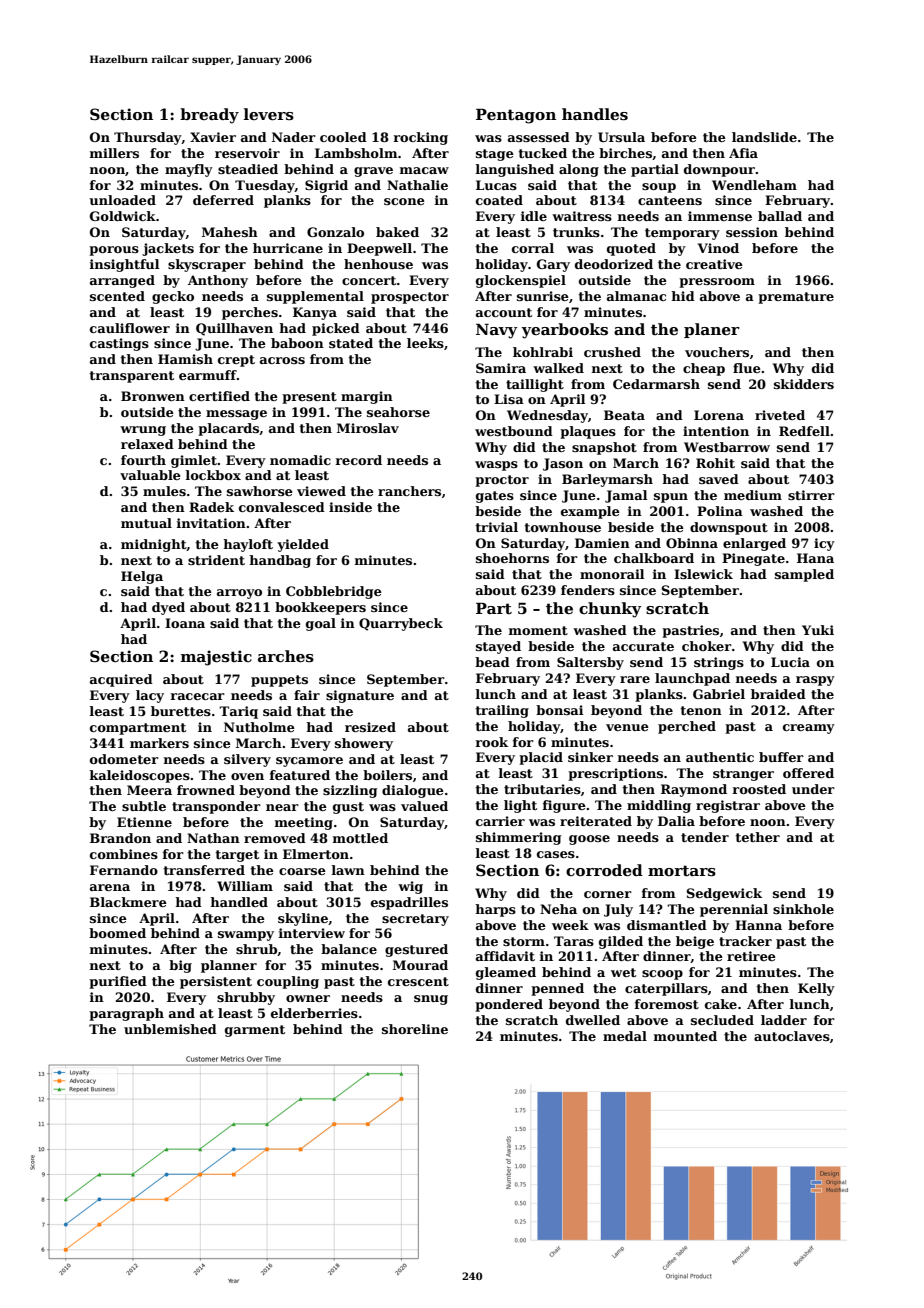 Image resolution: width=924 pixels, height=1308 pixels. Describe the element at coordinates (370, 727) in the screenshot. I see `resized` at that location.
